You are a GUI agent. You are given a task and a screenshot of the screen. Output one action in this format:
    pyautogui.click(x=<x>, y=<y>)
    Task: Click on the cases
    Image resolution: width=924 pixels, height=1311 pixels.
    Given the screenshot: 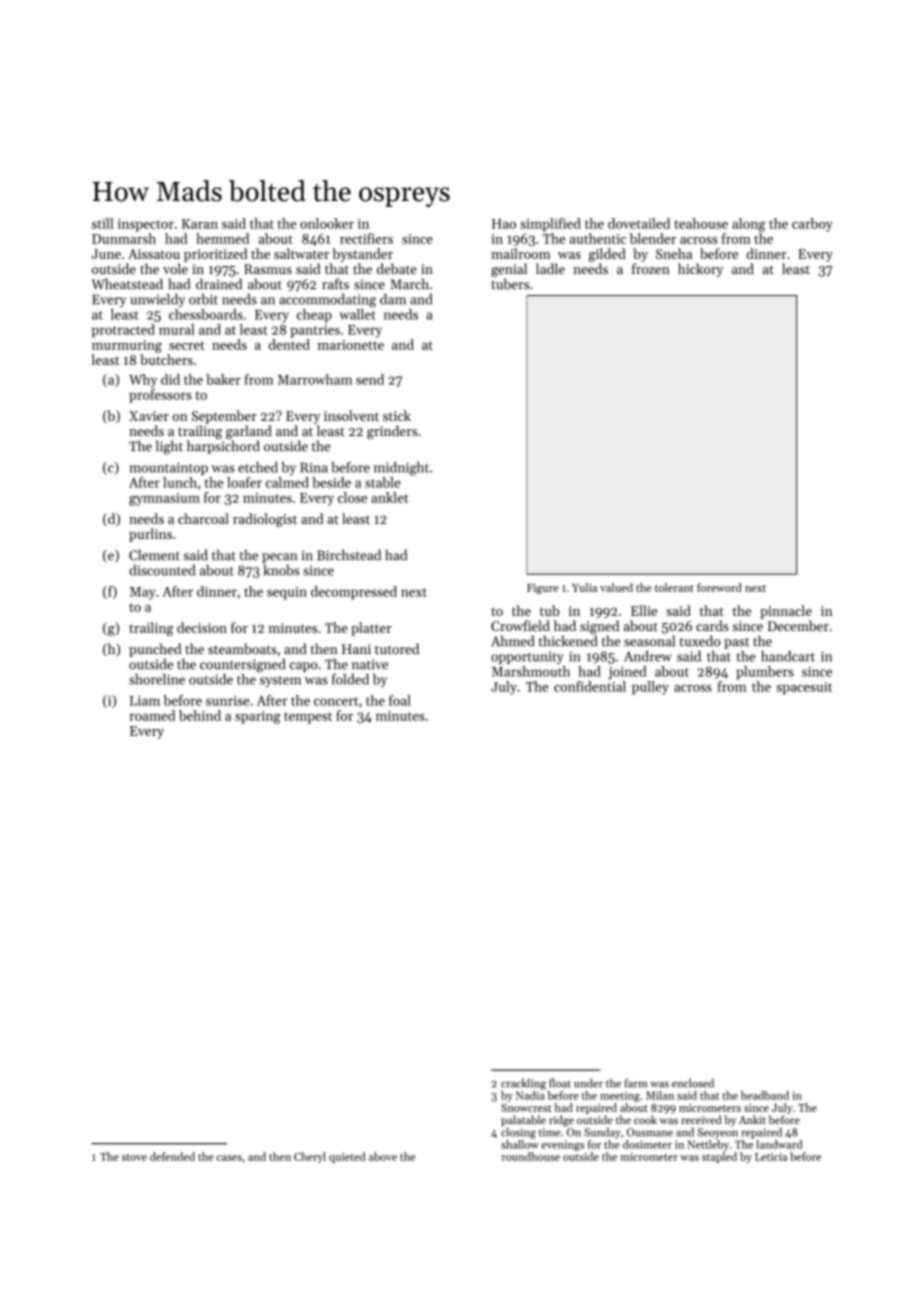 What is the action you would take?
    pyautogui.click(x=229, y=1158)
